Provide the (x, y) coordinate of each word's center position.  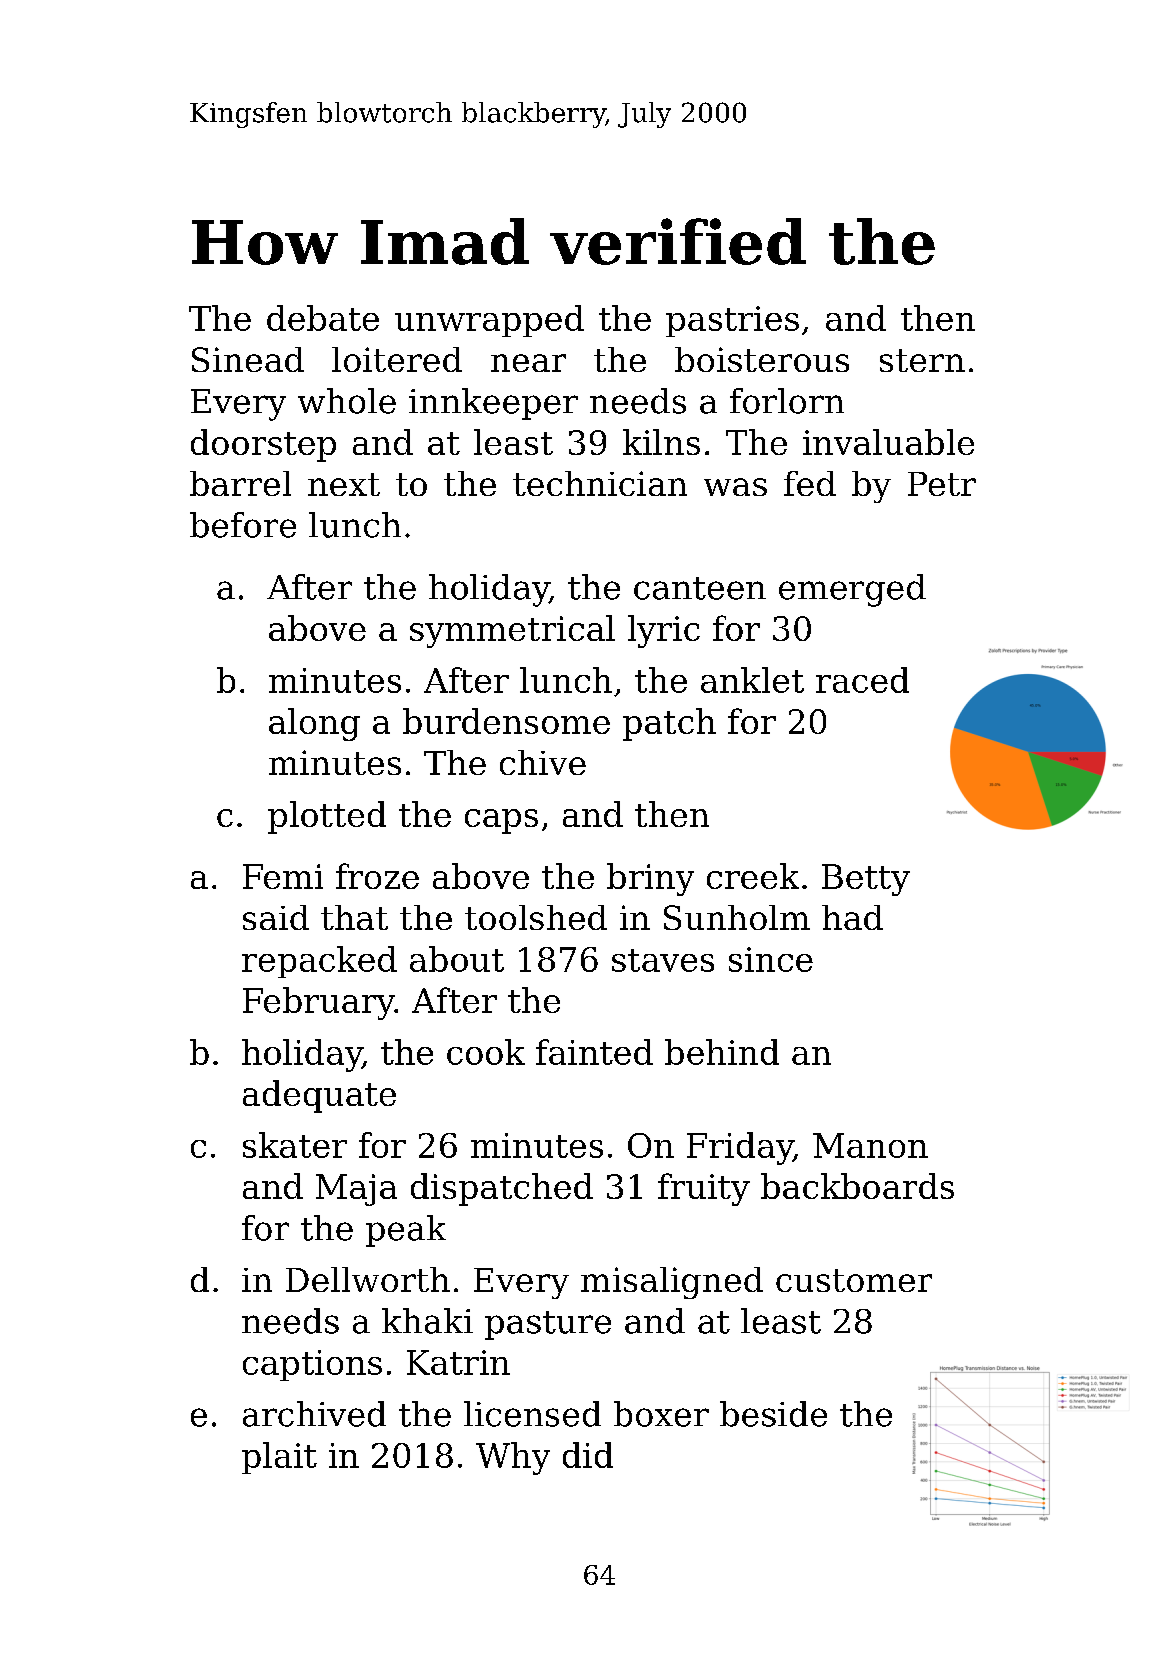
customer (854, 1280)
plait (279, 1458)
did (588, 1455)
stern (922, 360)
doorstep (263, 445)
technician (600, 483)
